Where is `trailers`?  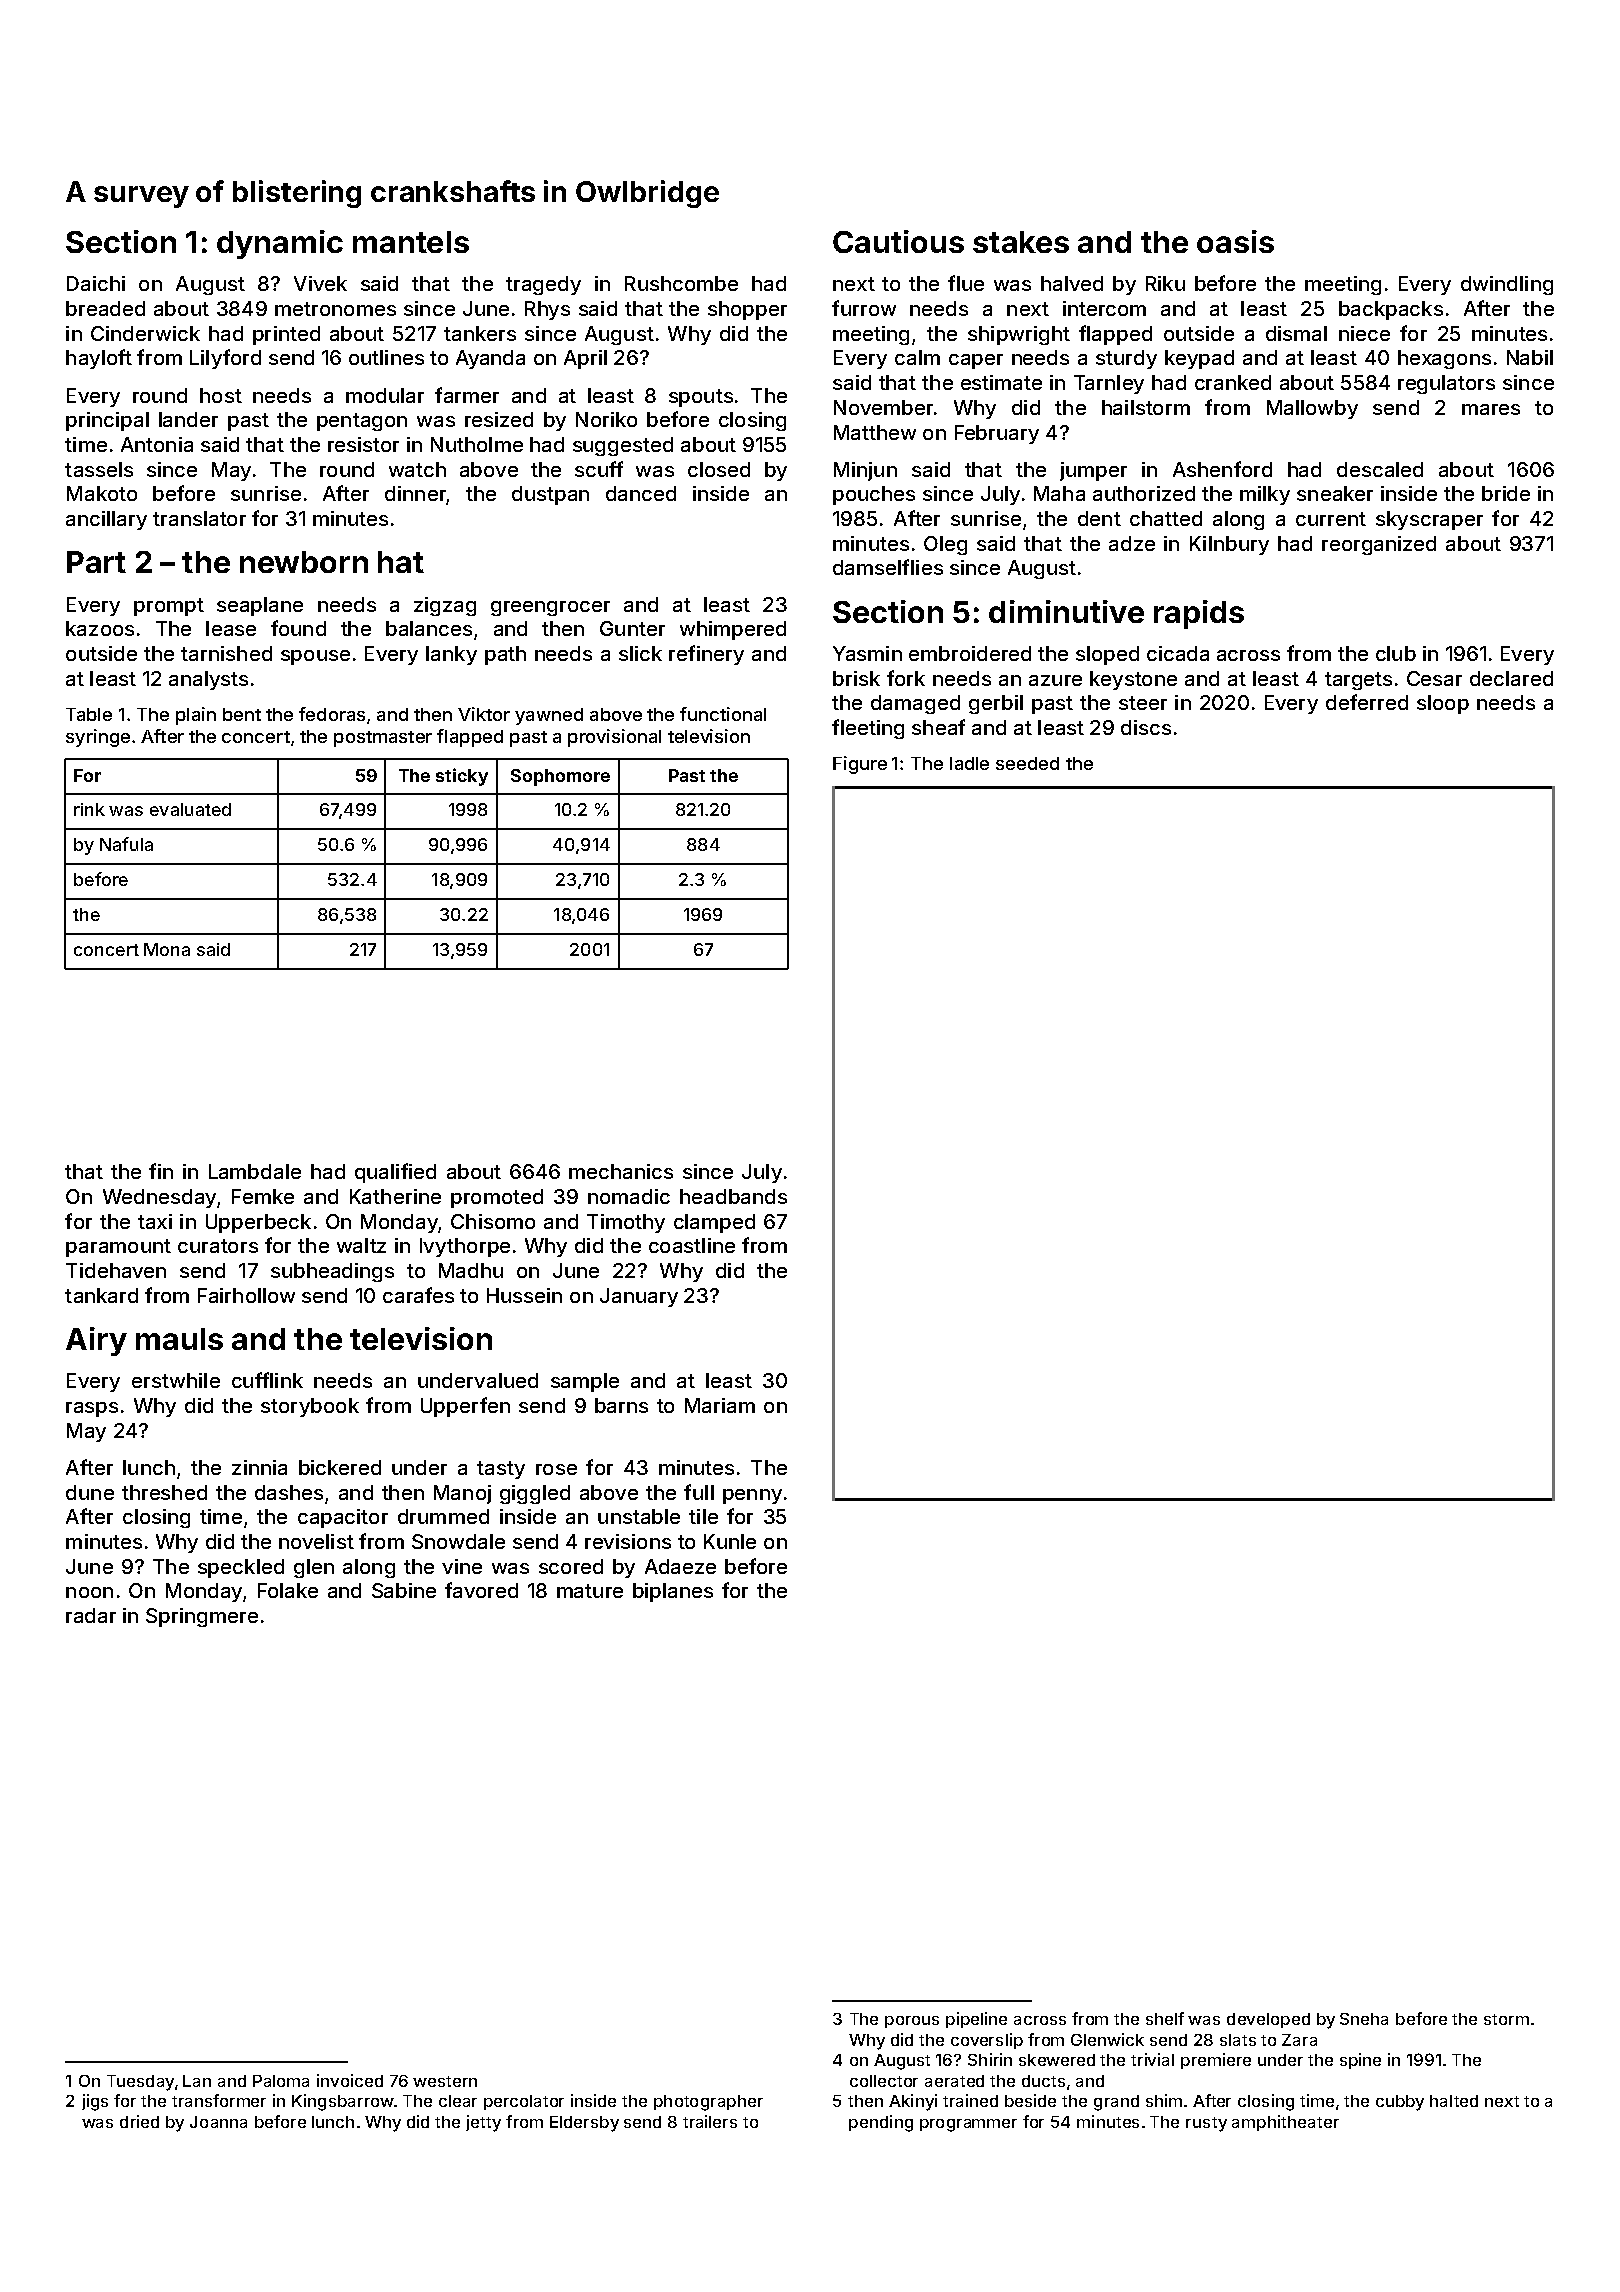
trailers is located at coordinates (710, 2121).
